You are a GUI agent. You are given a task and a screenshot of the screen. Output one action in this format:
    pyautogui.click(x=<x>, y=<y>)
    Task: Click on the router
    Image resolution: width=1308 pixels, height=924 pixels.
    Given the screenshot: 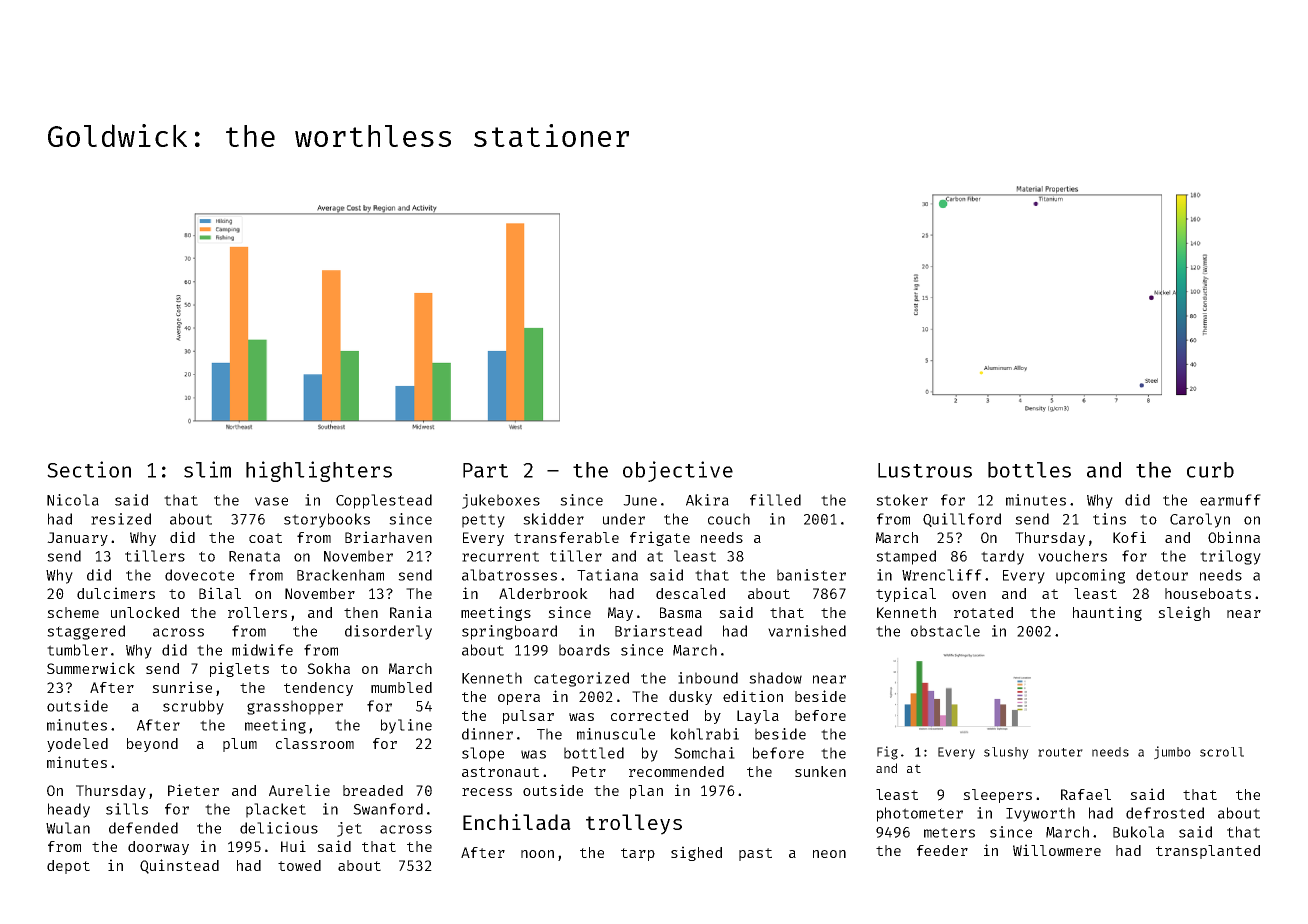 What is the action you would take?
    pyautogui.click(x=1060, y=752)
